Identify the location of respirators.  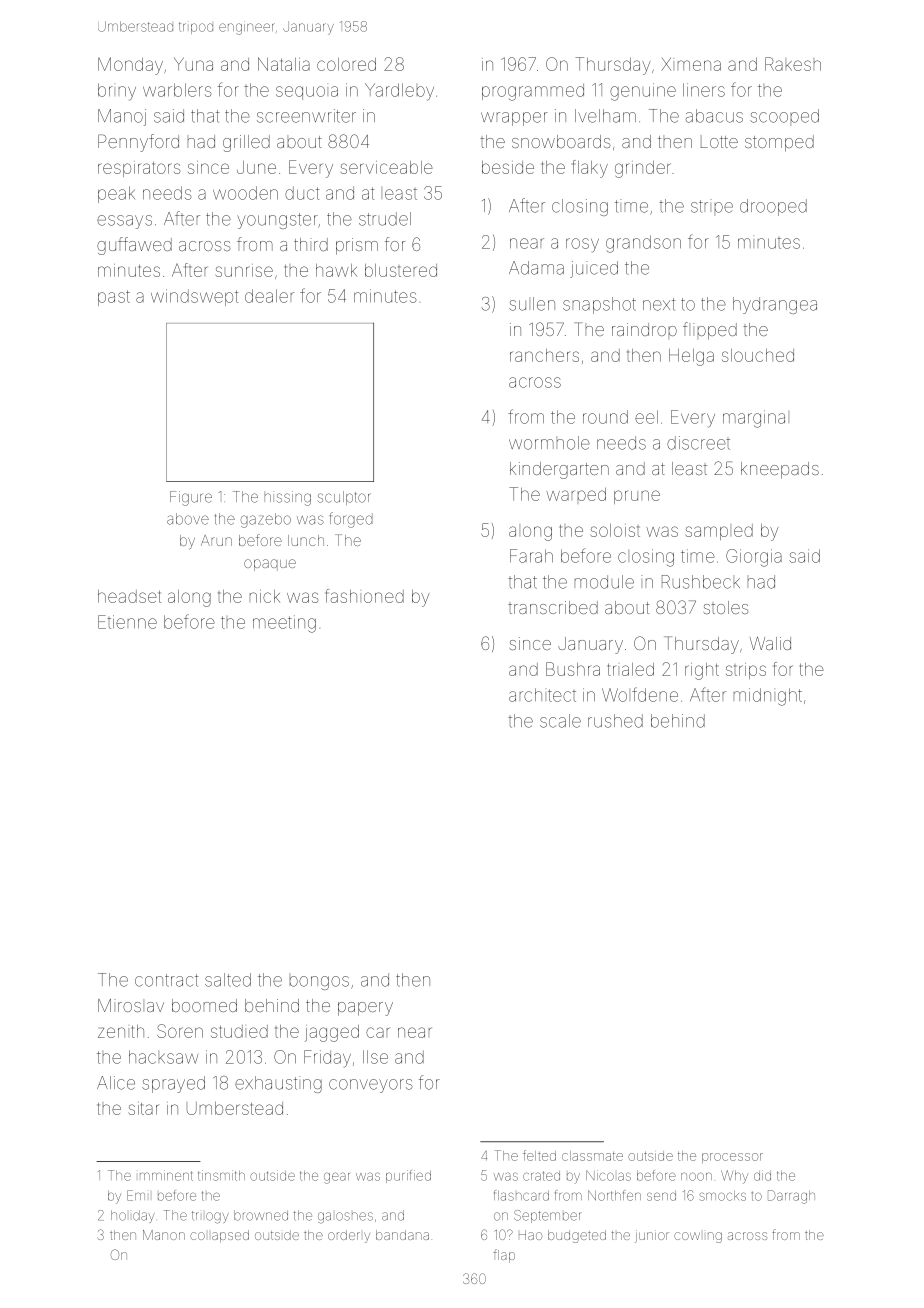
(139, 169).
